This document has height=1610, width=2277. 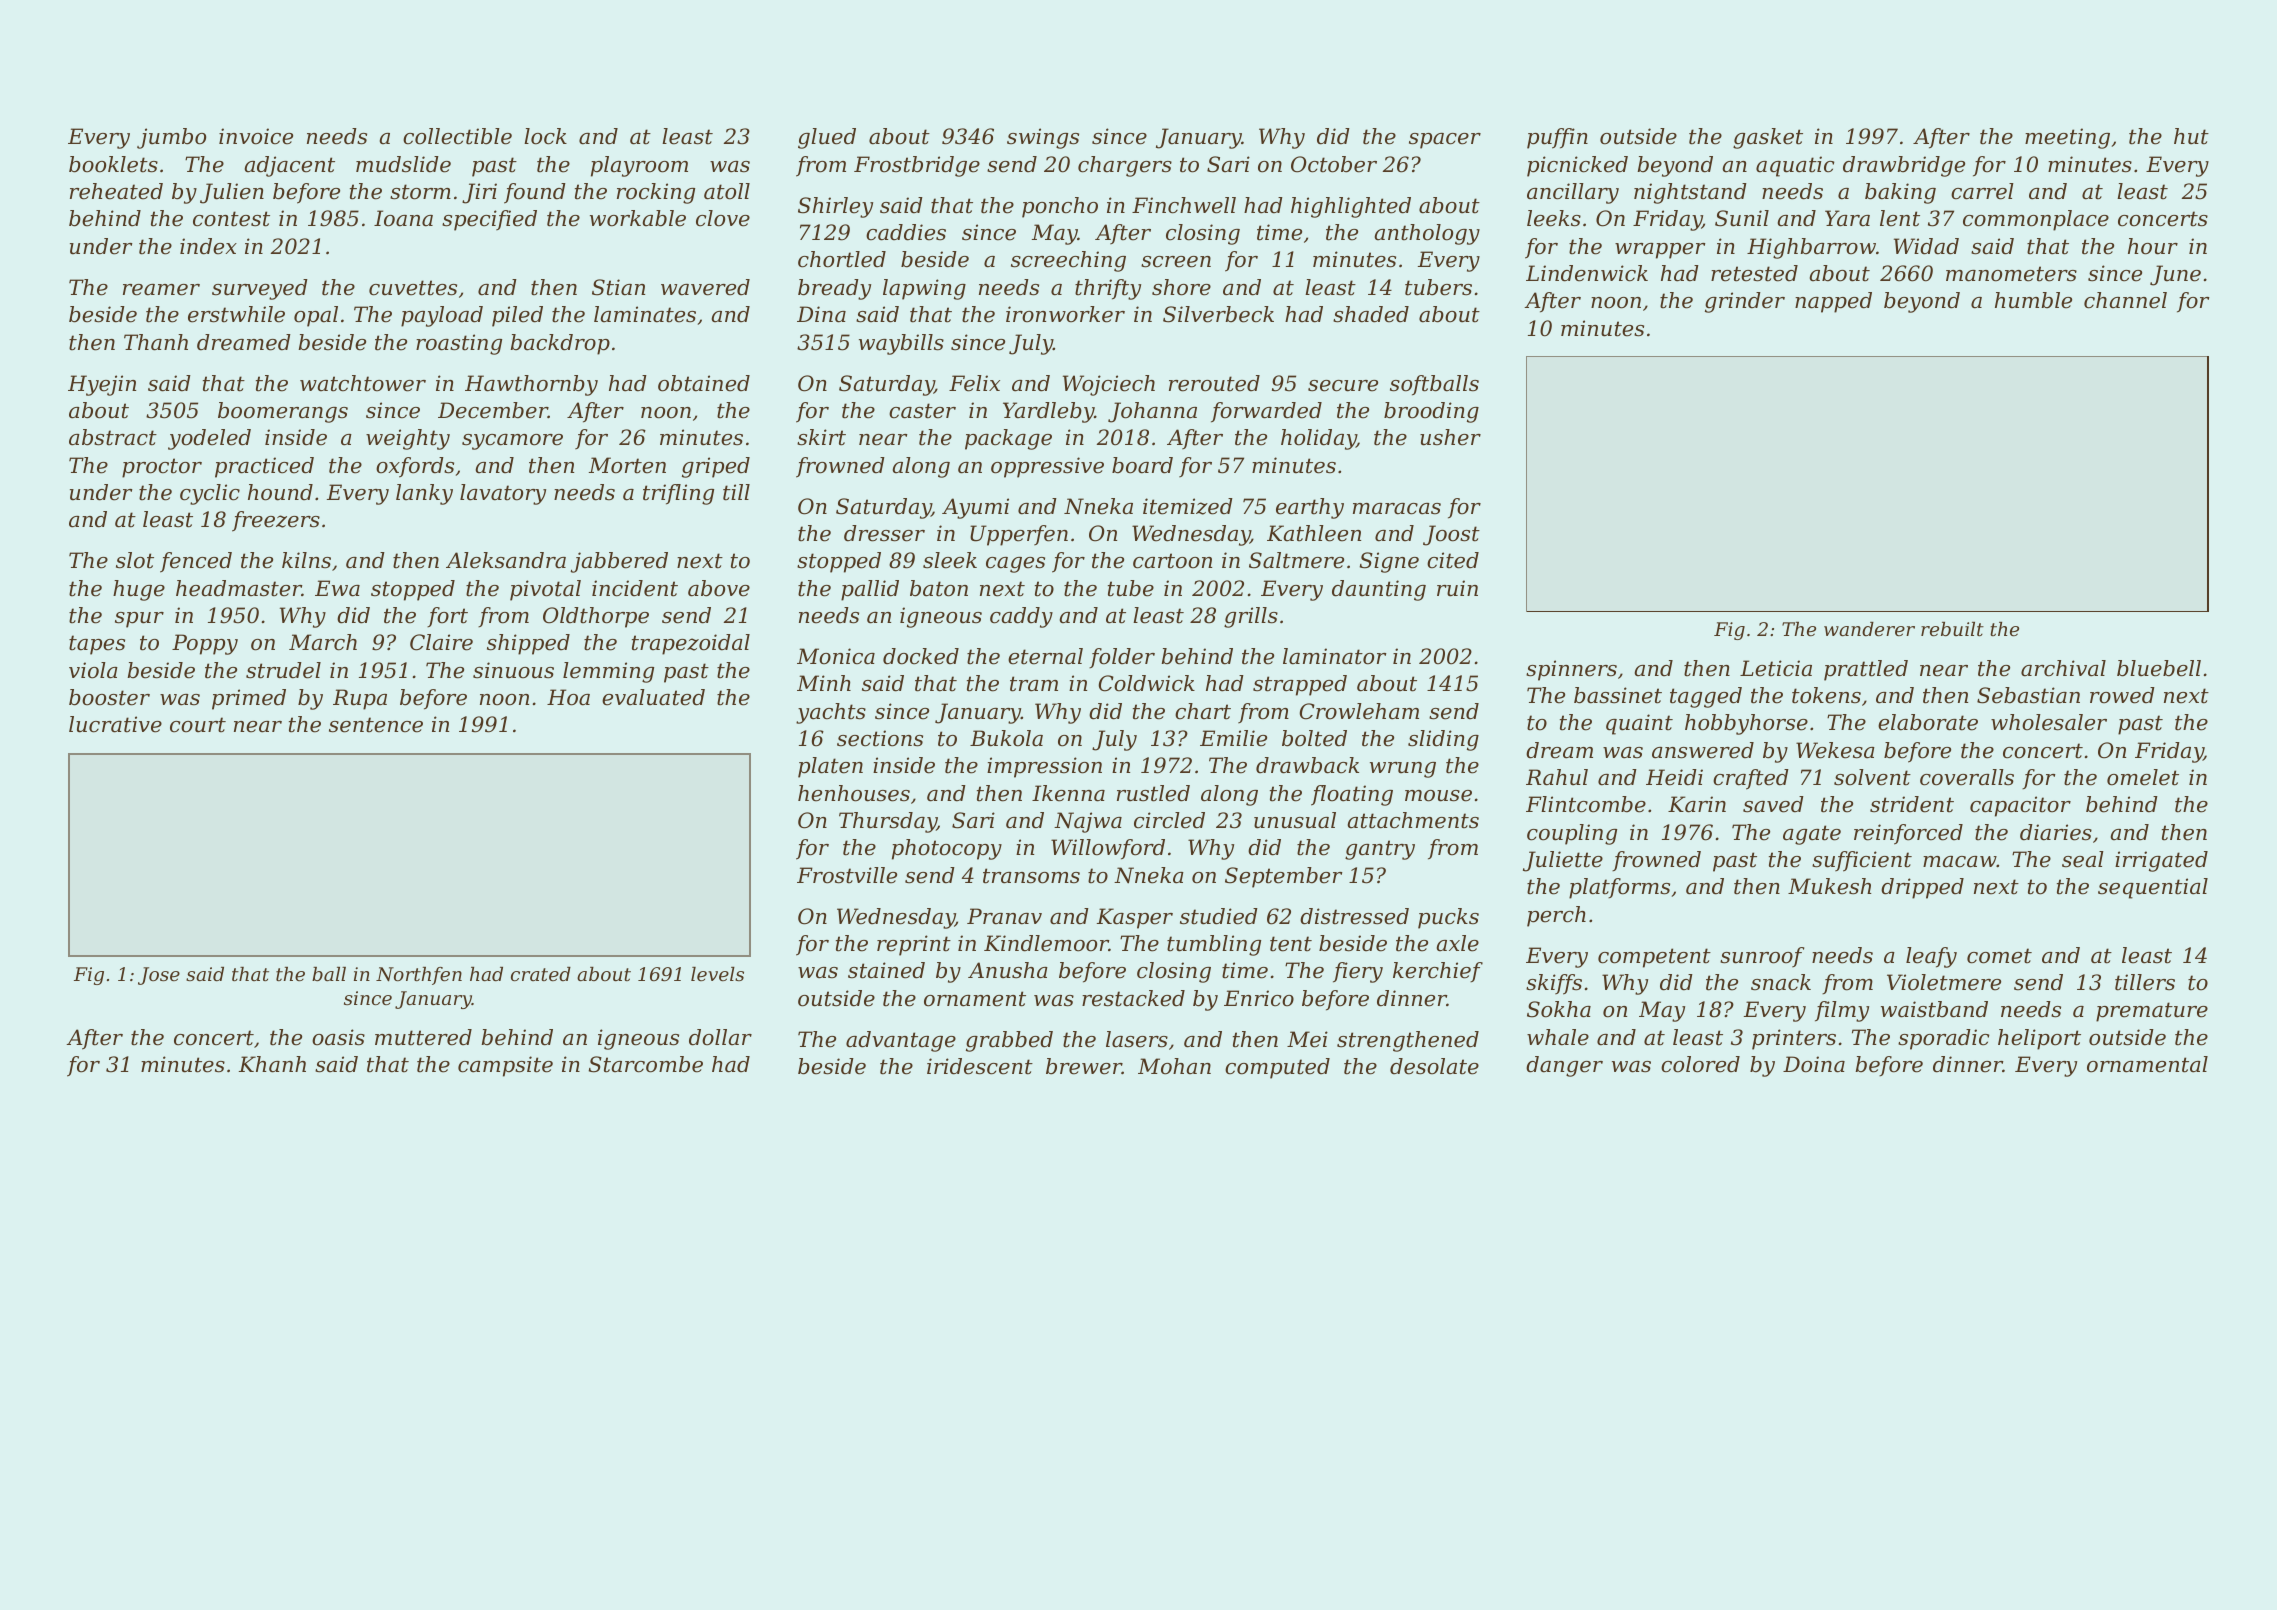 I want to click on napped, so click(x=1833, y=302).
